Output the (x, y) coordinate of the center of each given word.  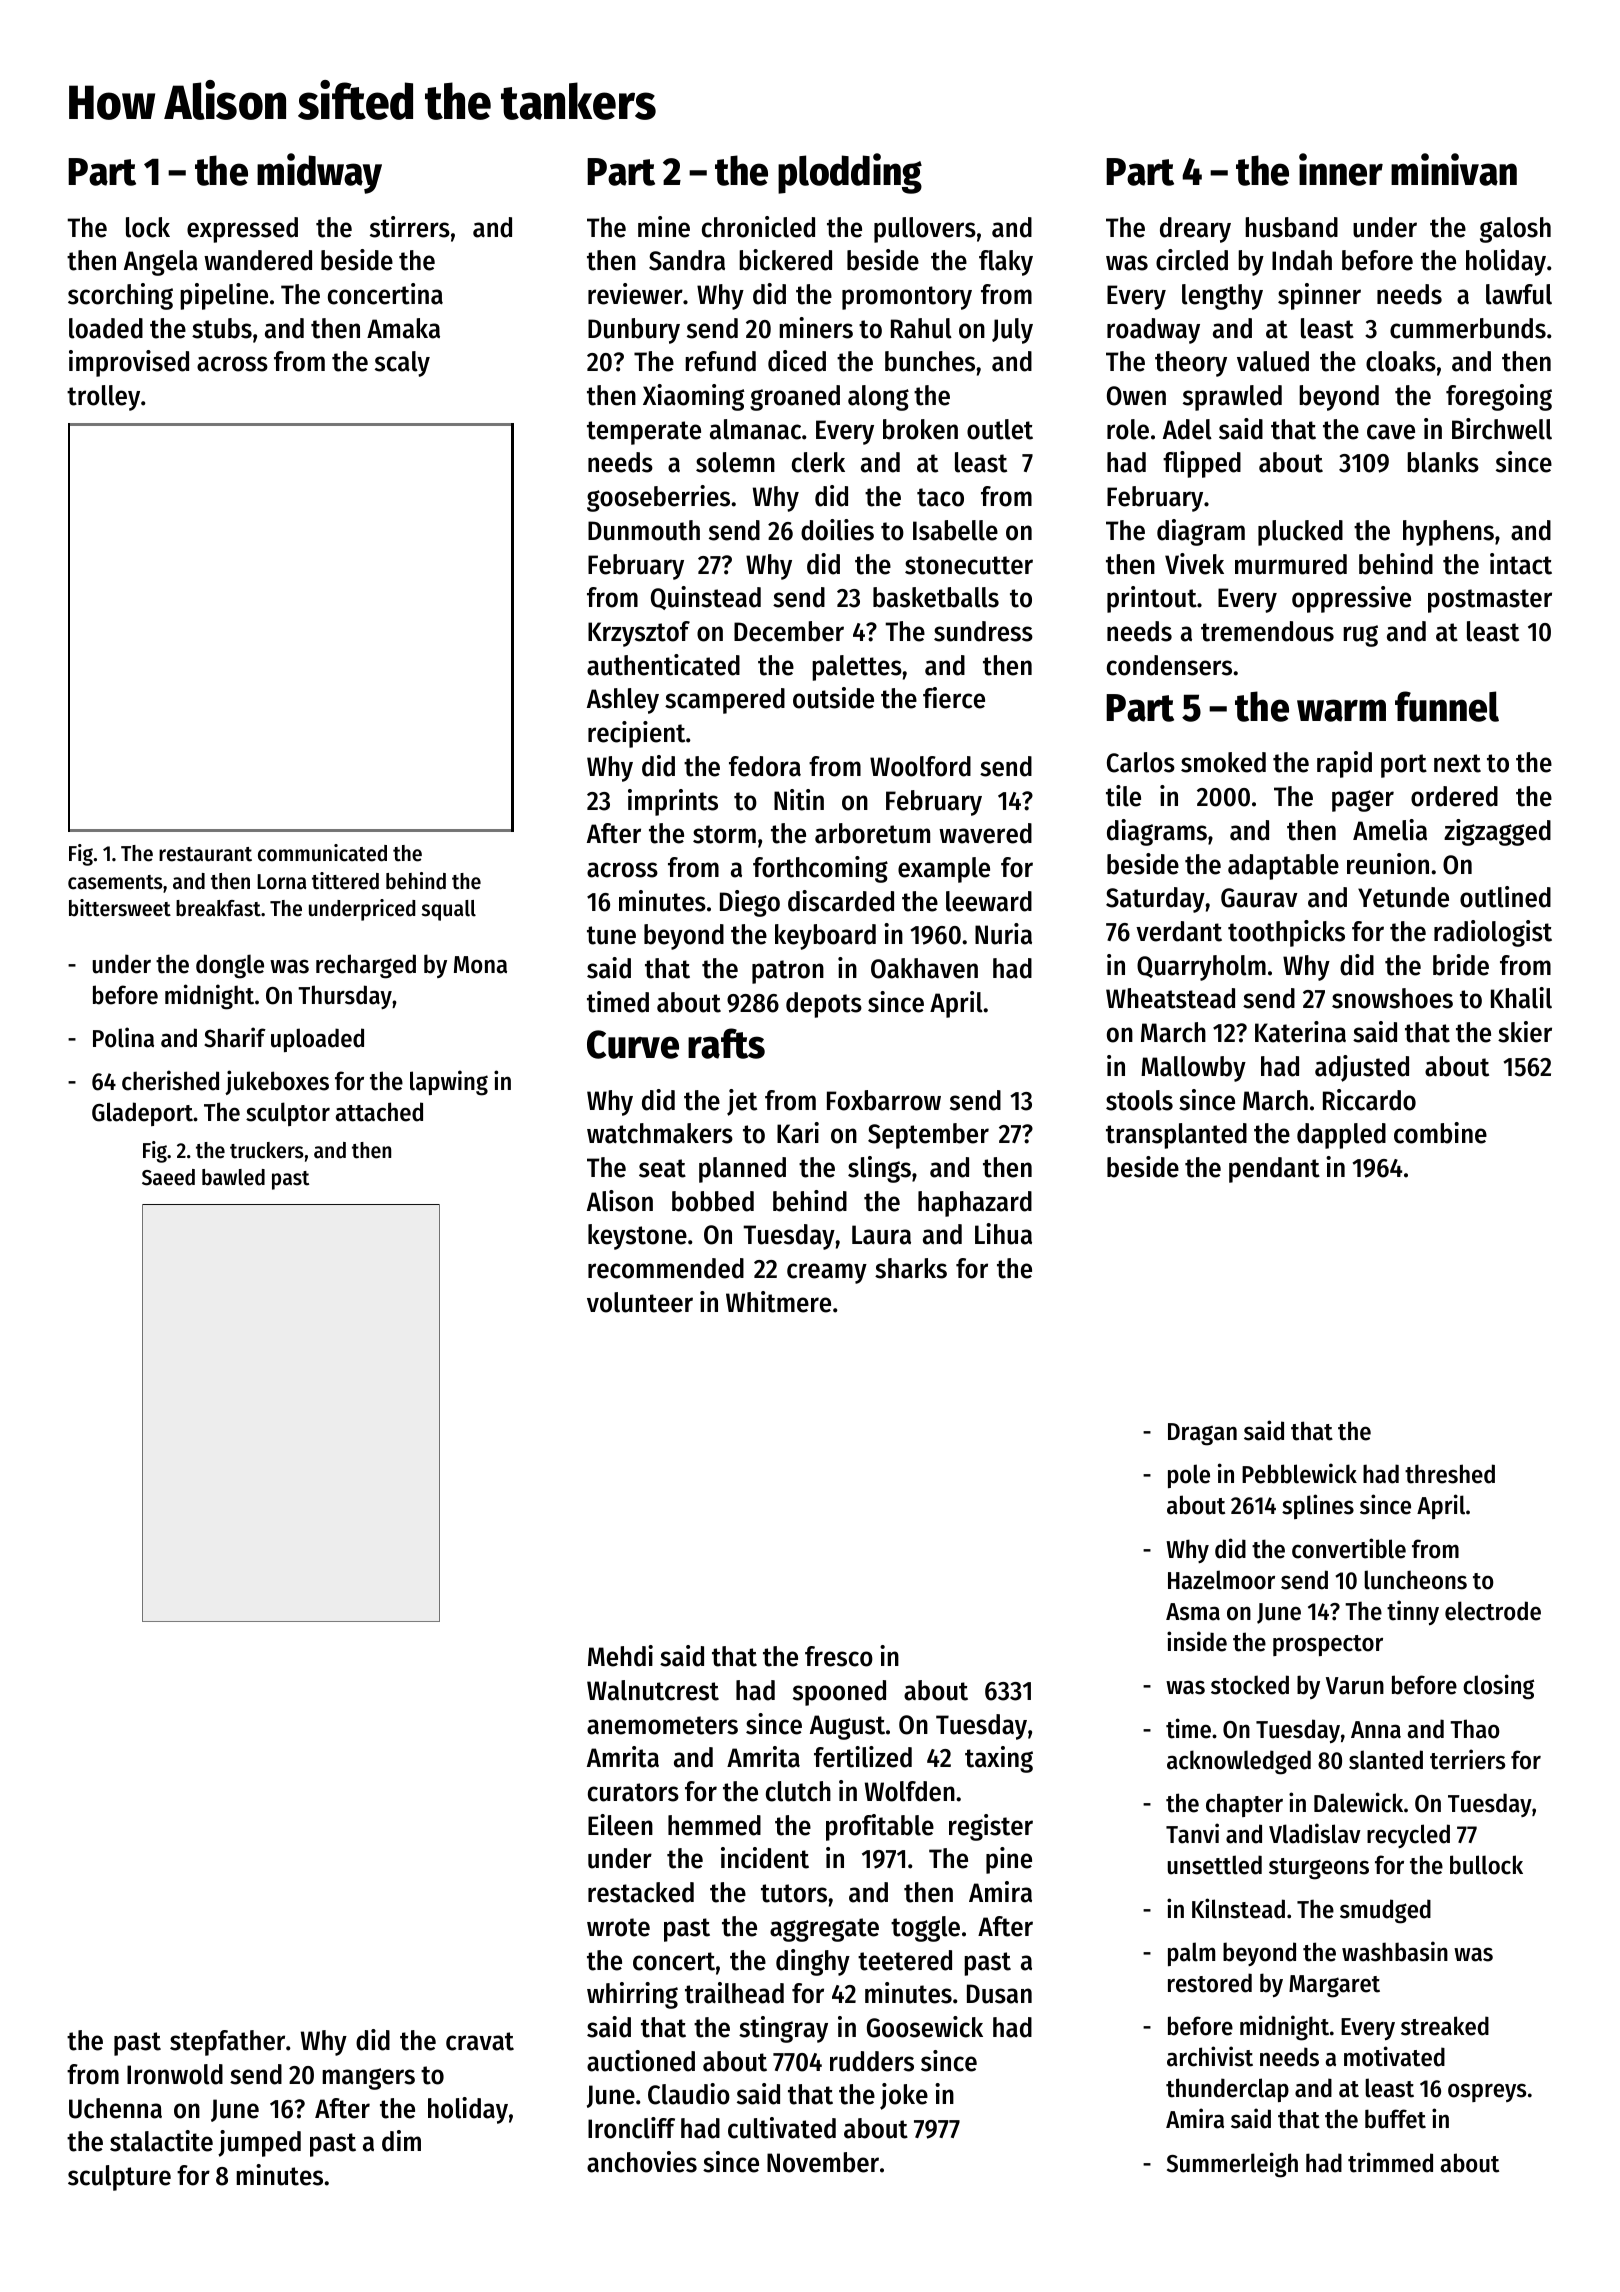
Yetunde (1403, 897)
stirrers (410, 227)
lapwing (449, 1083)
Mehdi (620, 1656)
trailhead (734, 1993)
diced (797, 361)
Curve (633, 1044)
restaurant (205, 854)
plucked (1300, 533)
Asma (1193, 1612)
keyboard (825, 937)
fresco (839, 1656)
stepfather (227, 2043)
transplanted (1176, 1136)
